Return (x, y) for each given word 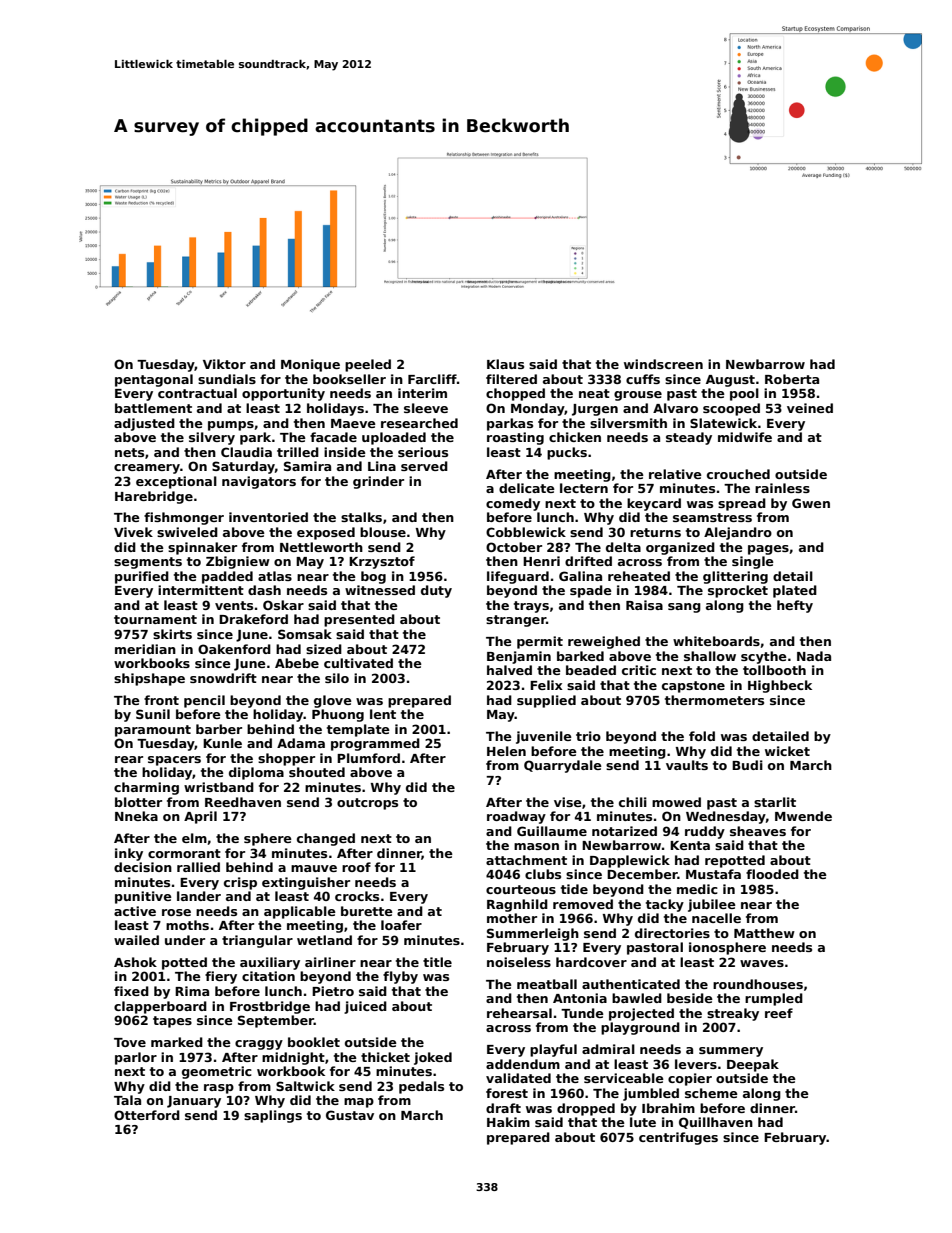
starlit (775, 802)
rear (129, 759)
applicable (300, 912)
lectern (584, 488)
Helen (506, 751)
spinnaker (202, 548)
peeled (368, 365)
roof (356, 867)
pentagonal (154, 380)
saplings (273, 1116)
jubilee (712, 905)
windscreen (663, 364)
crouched (738, 474)
